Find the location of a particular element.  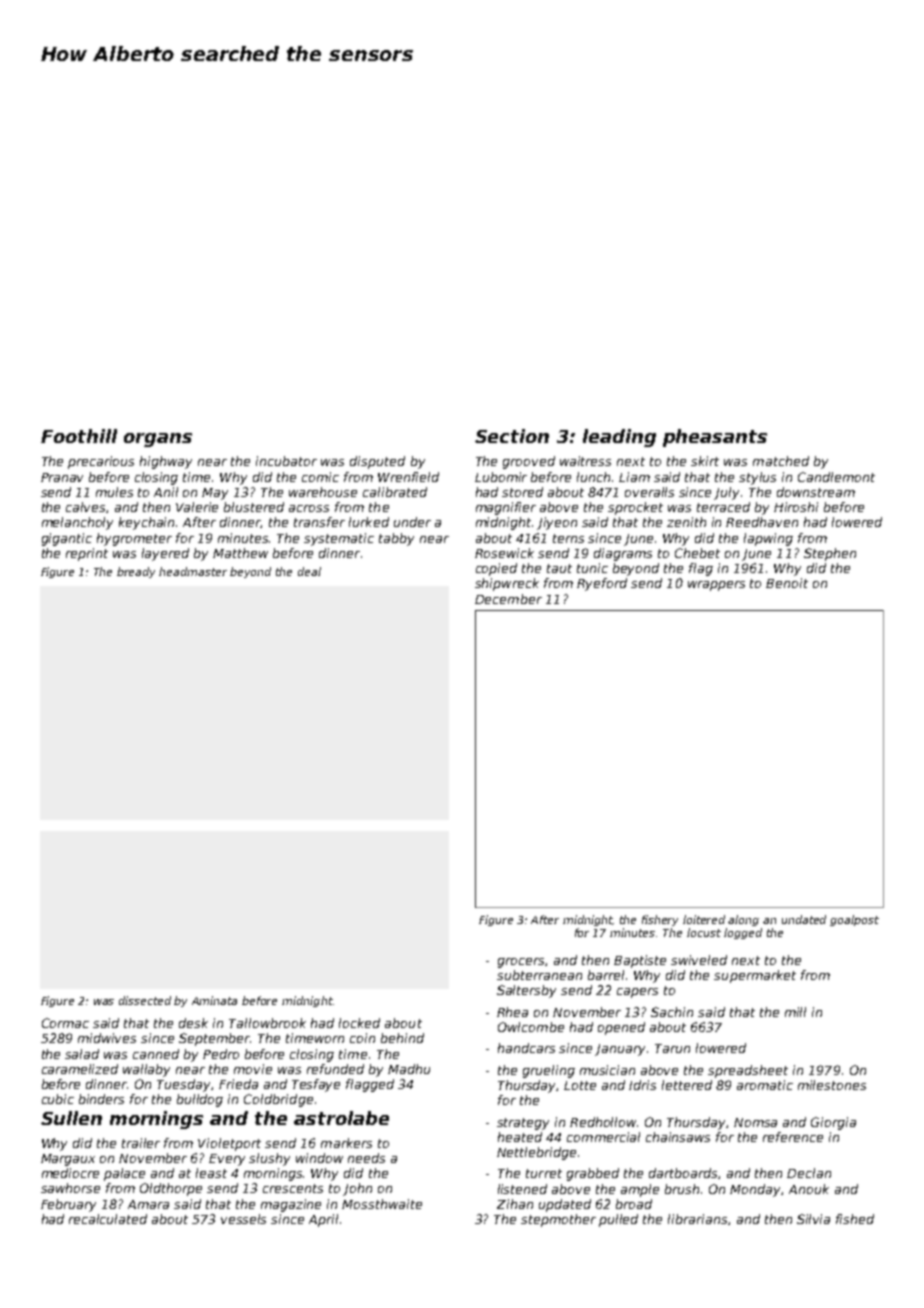

calibrated is located at coordinates (395, 492).
